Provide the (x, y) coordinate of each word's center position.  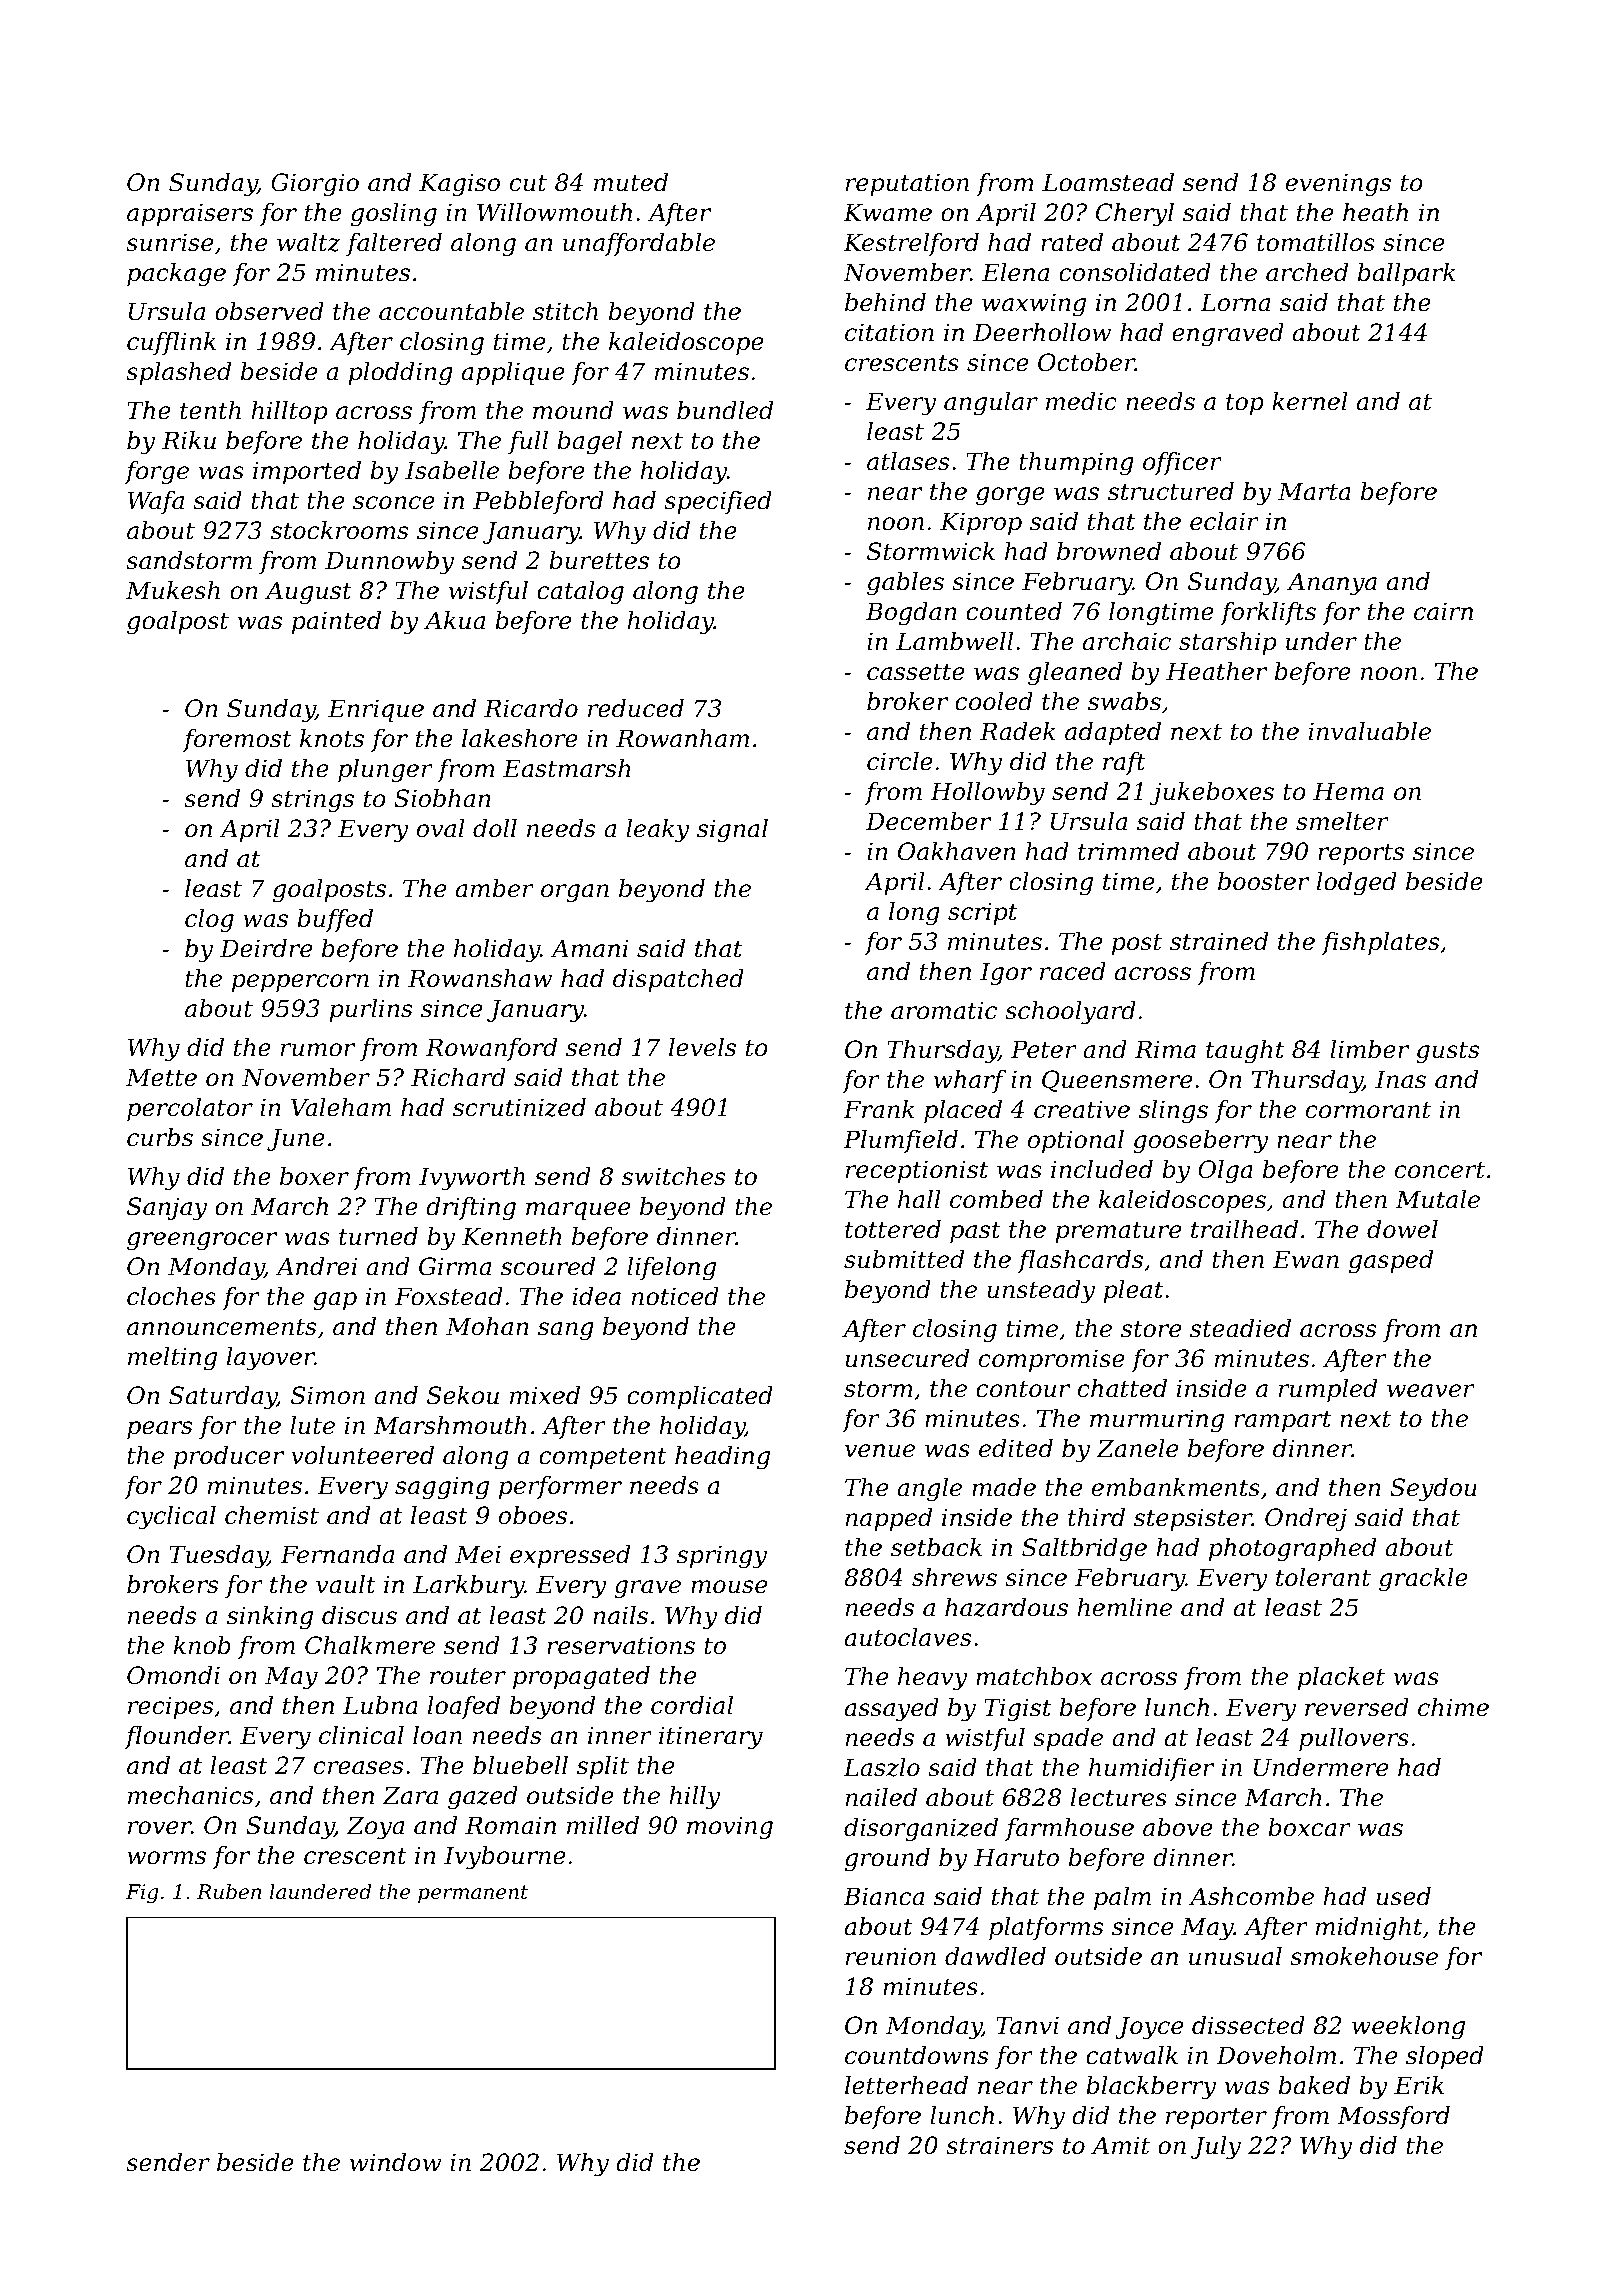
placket (1341, 1678)
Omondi (173, 1675)
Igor (1006, 973)
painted (336, 622)
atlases (908, 461)
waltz (308, 242)
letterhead (906, 2085)
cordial (692, 1705)
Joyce (1149, 2028)
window (395, 2162)
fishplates (1381, 943)
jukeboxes (1212, 793)
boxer (314, 1176)
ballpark (1406, 274)
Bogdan (911, 614)
